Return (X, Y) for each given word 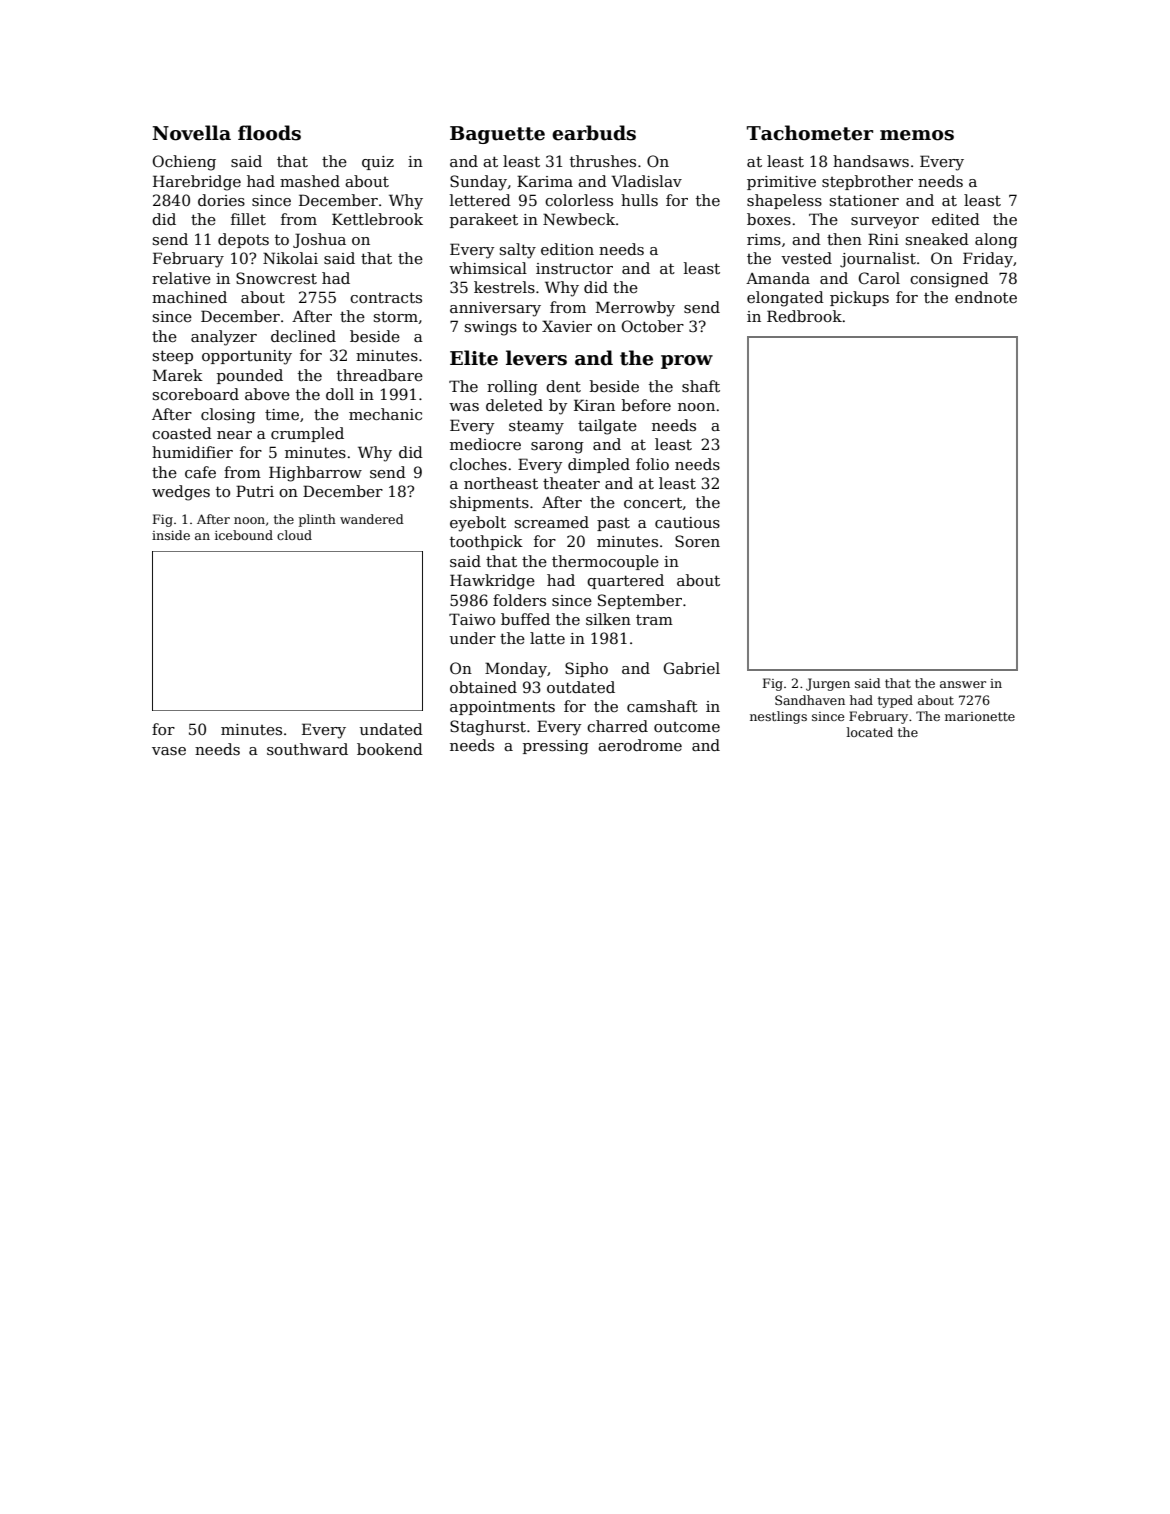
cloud (294, 535)
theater (571, 483)
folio (652, 464)
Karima (545, 181)
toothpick (486, 542)
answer (963, 684)
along (996, 241)
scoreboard (196, 394)
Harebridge (197, 183)
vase (169, 751)
